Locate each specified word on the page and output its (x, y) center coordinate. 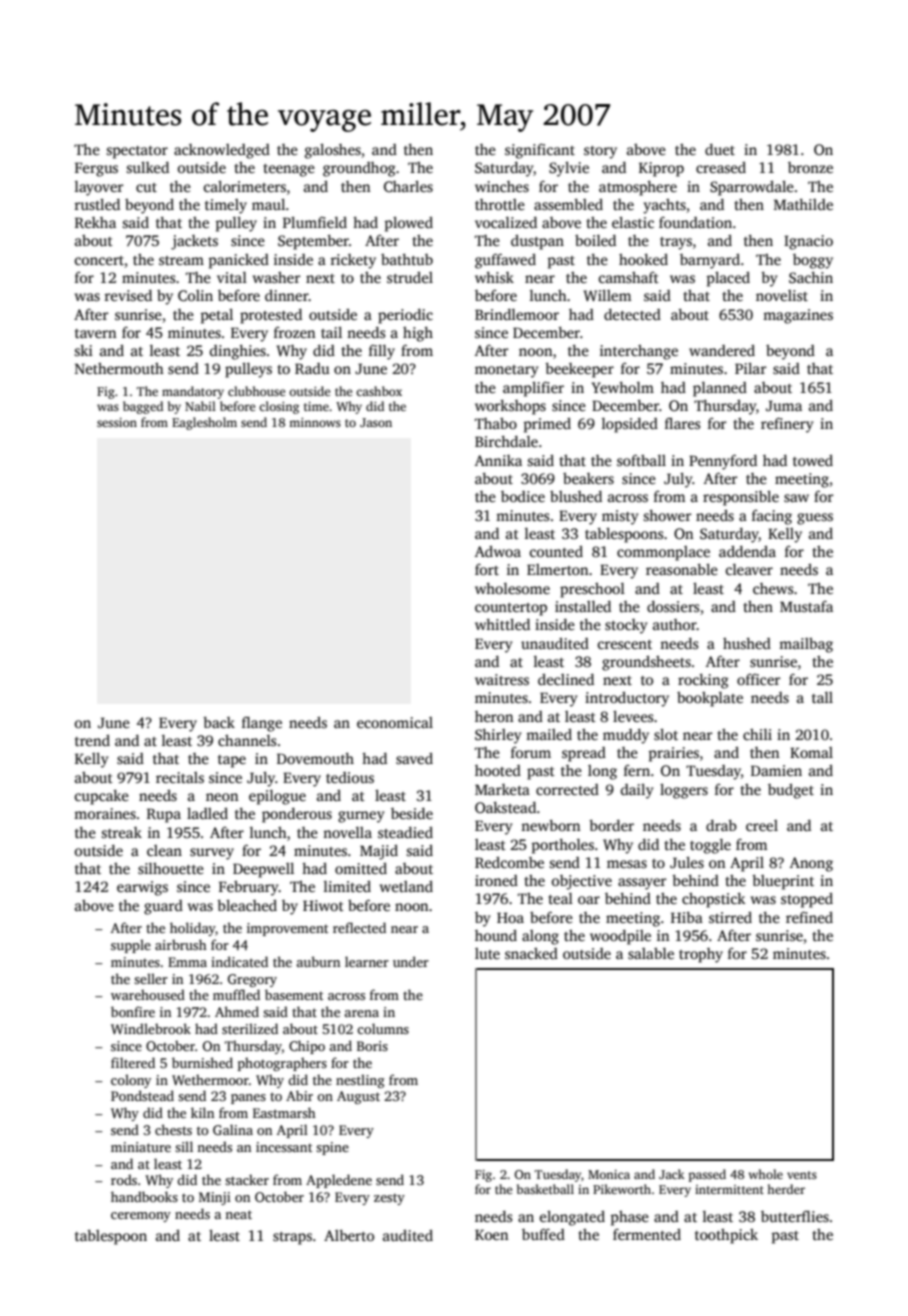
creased (721, 167)
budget (791, 791)
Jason (376, 422)
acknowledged (222, 151)
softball (641, 460)
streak (121, 832)
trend (92, 740)
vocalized (506, 222)
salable (651, 953)
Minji (215, 1198)
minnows (315, 422)
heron (494, 716)
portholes (562, 846)
